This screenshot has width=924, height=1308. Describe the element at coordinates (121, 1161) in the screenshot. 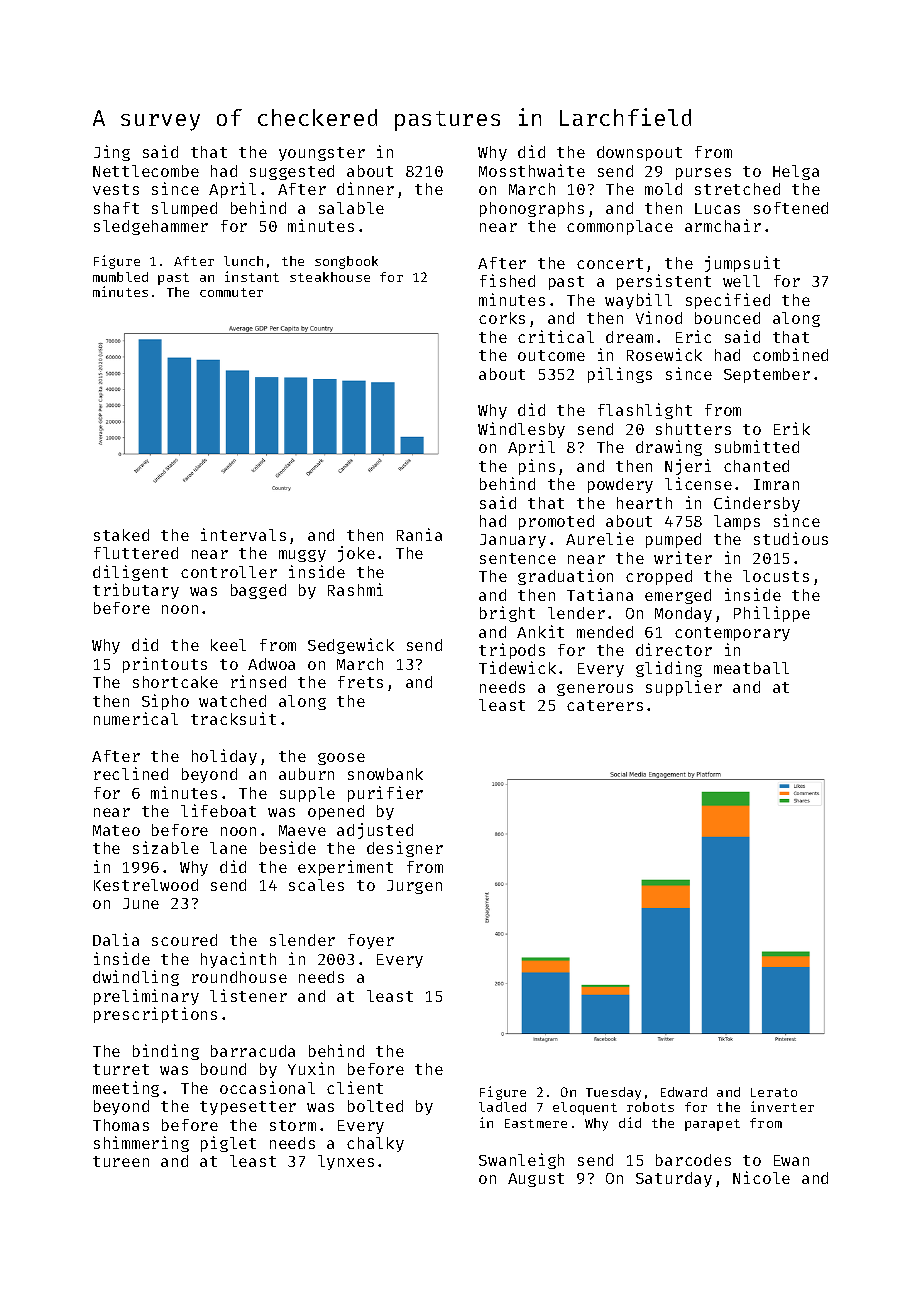

I see `tureen` at that location.
